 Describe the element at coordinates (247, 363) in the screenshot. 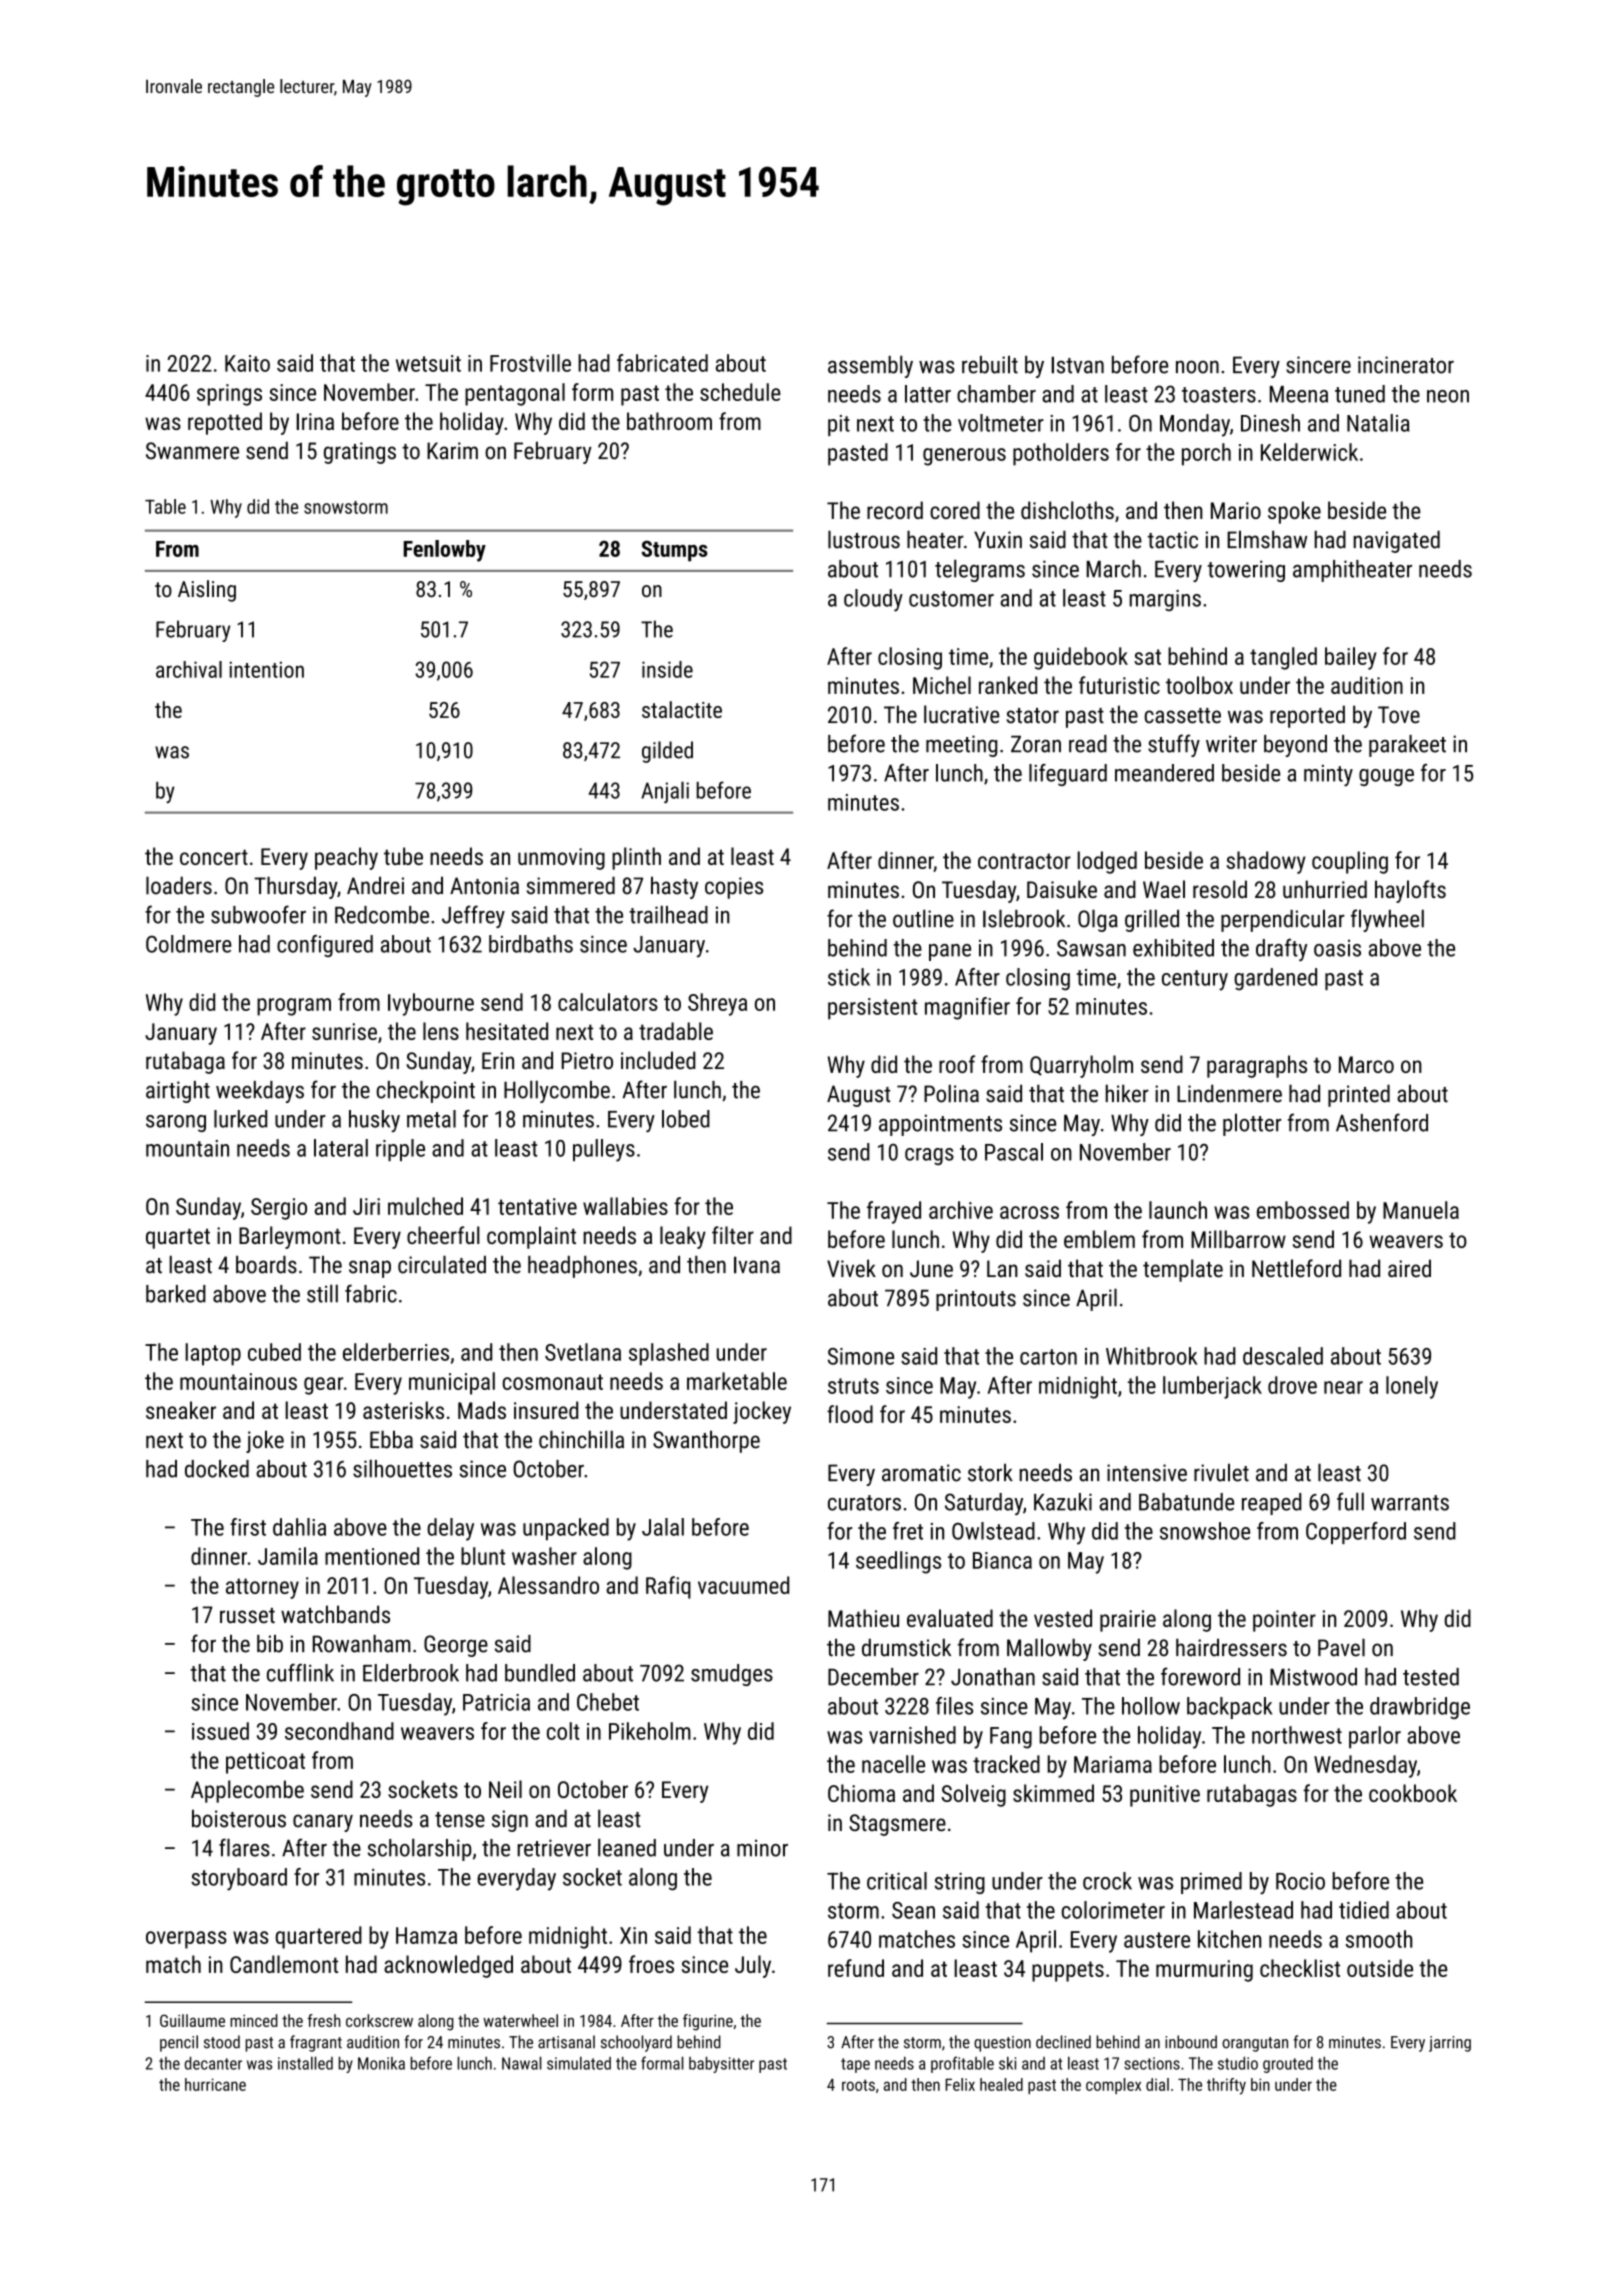

I see `Kaito` at that location.
